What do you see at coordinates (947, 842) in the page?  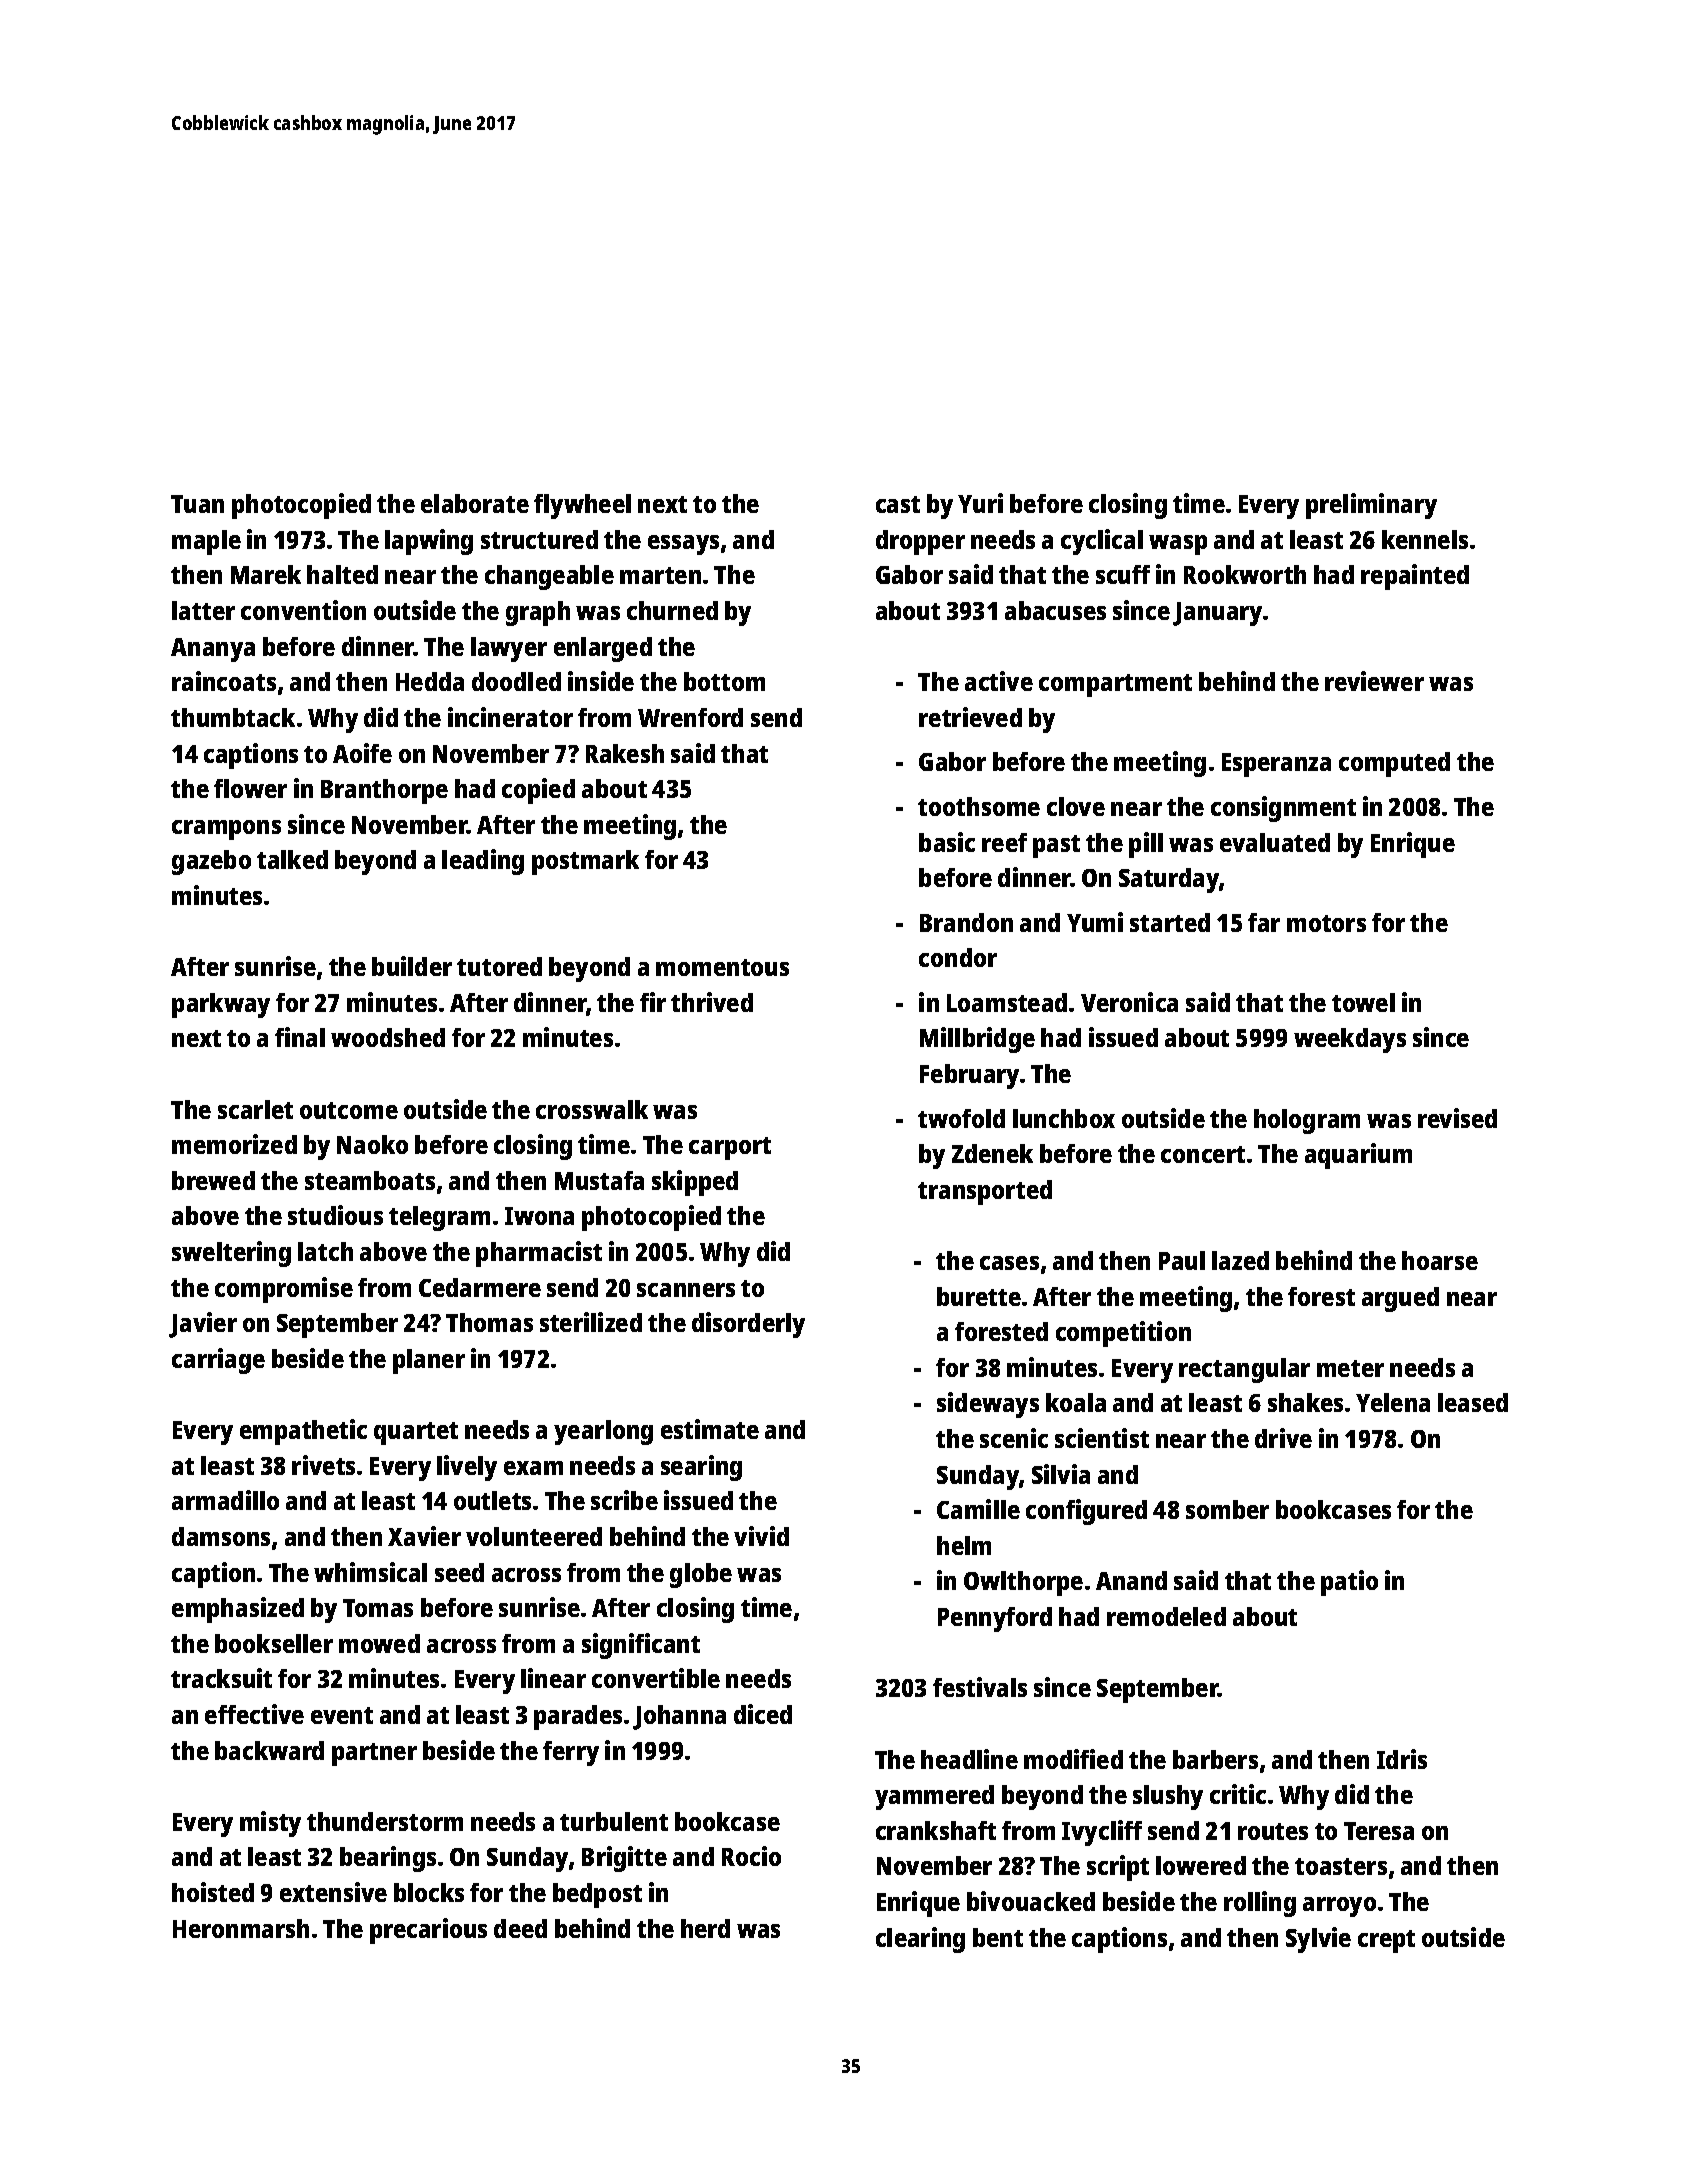 I see `basic` at bounding box center [947, 842].
